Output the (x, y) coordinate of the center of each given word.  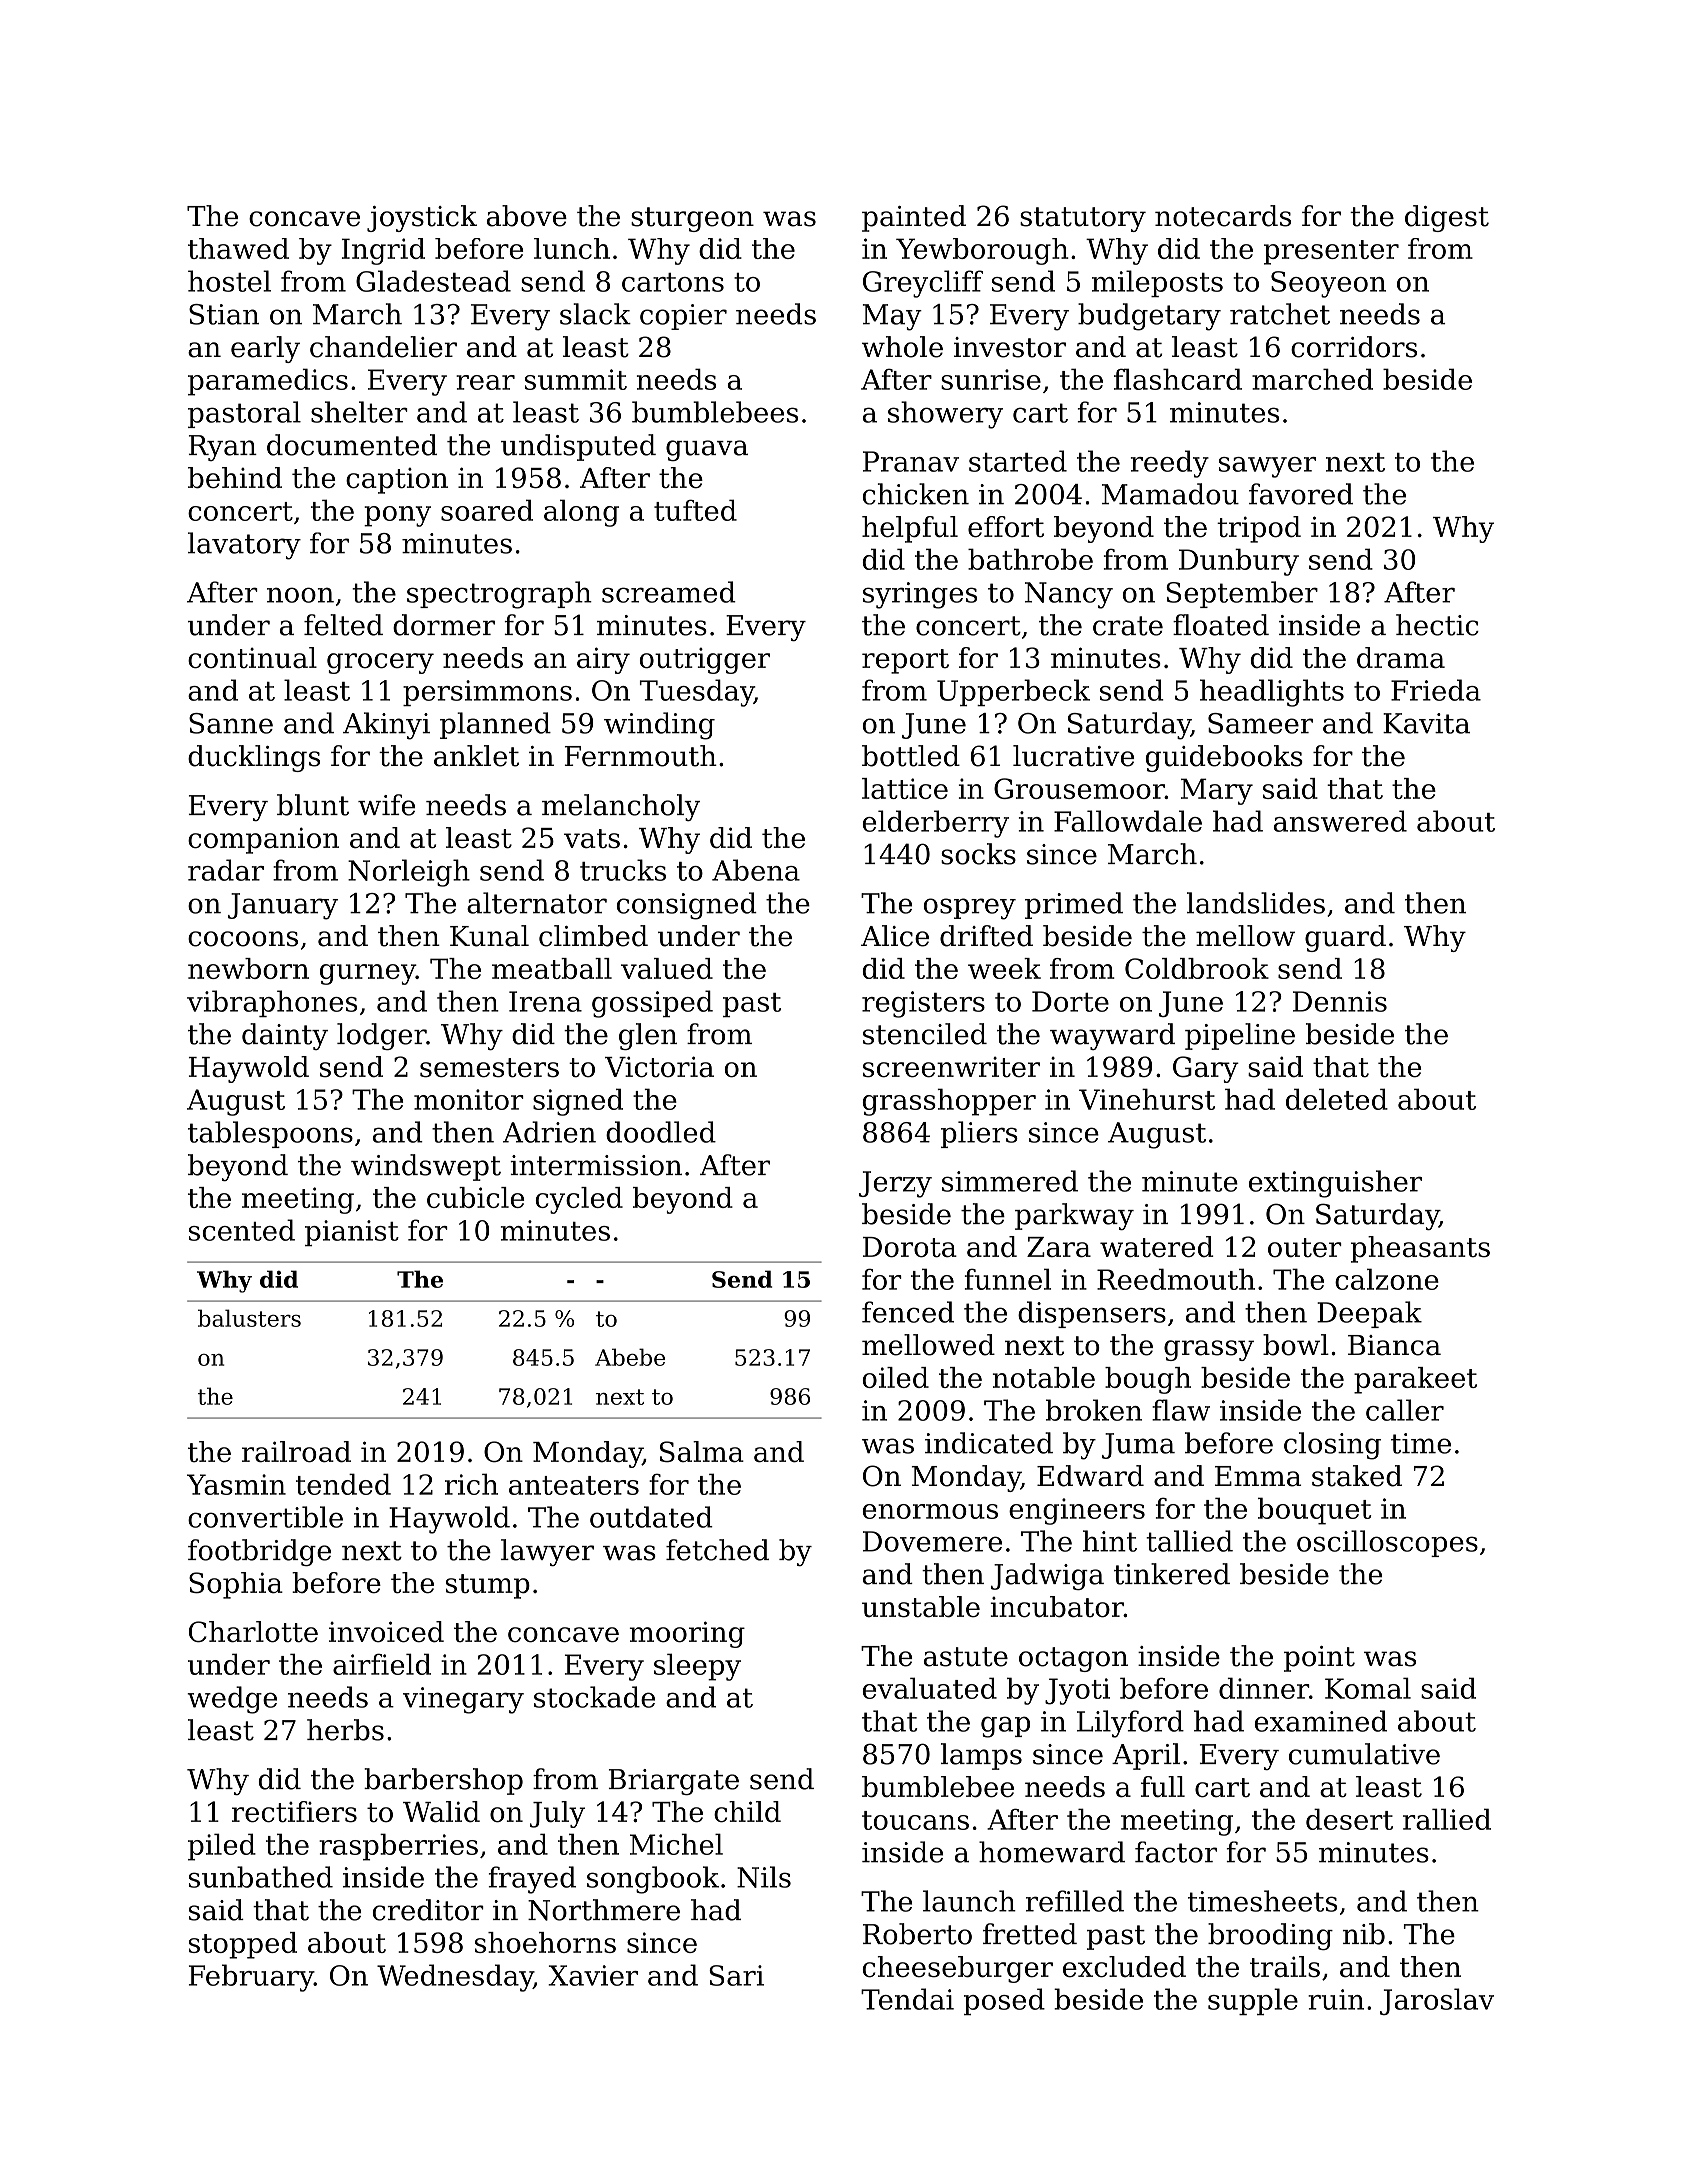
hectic (1437, 625)
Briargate (674, 1782)
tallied (1189, 1541)
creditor (428, 1910)
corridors (1354, 347)
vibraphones (272, 1003)
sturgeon (692, 219)
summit (576, 379)
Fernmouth (641, 756)
